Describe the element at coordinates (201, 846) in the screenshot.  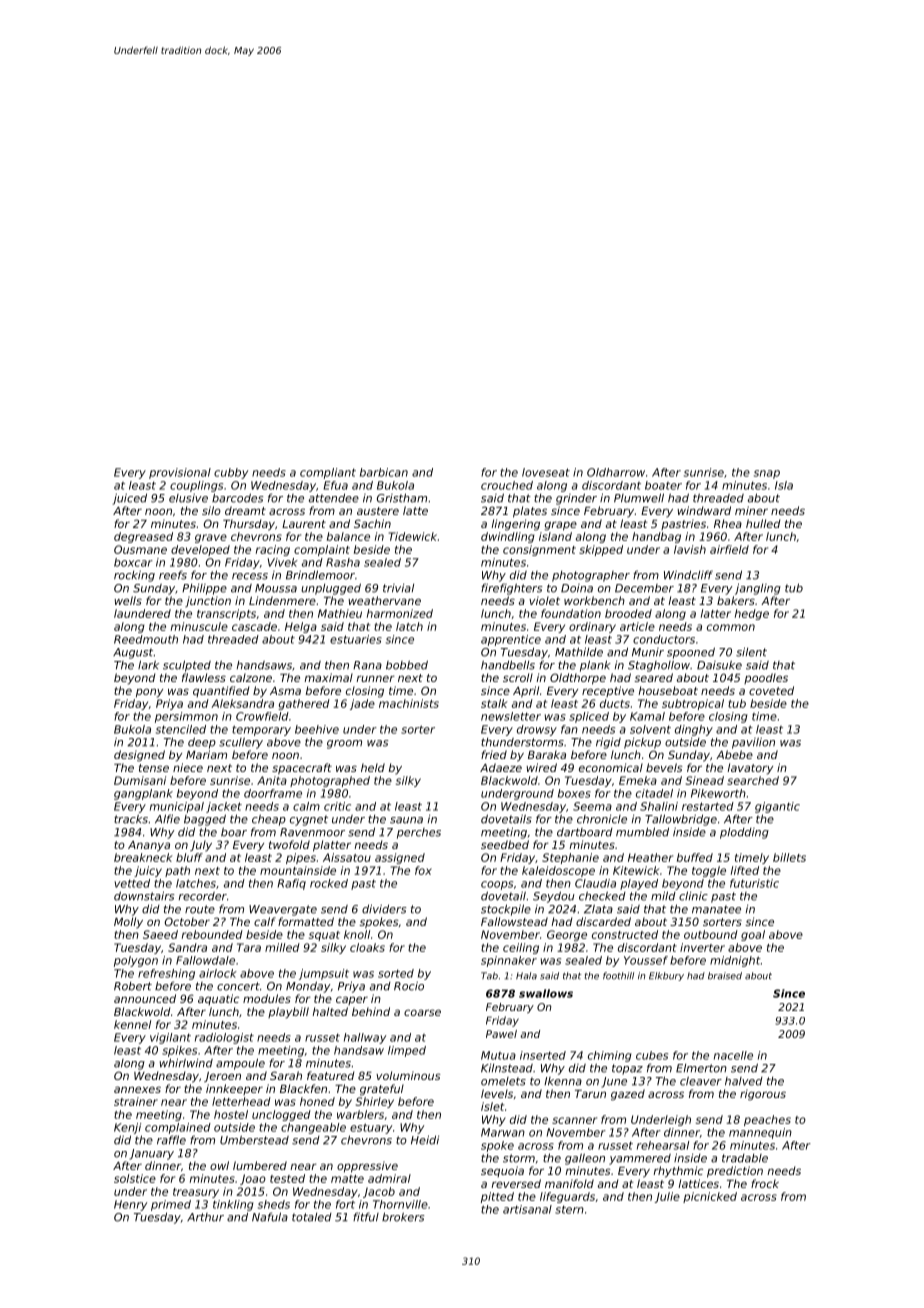
I see `July` at that location.
